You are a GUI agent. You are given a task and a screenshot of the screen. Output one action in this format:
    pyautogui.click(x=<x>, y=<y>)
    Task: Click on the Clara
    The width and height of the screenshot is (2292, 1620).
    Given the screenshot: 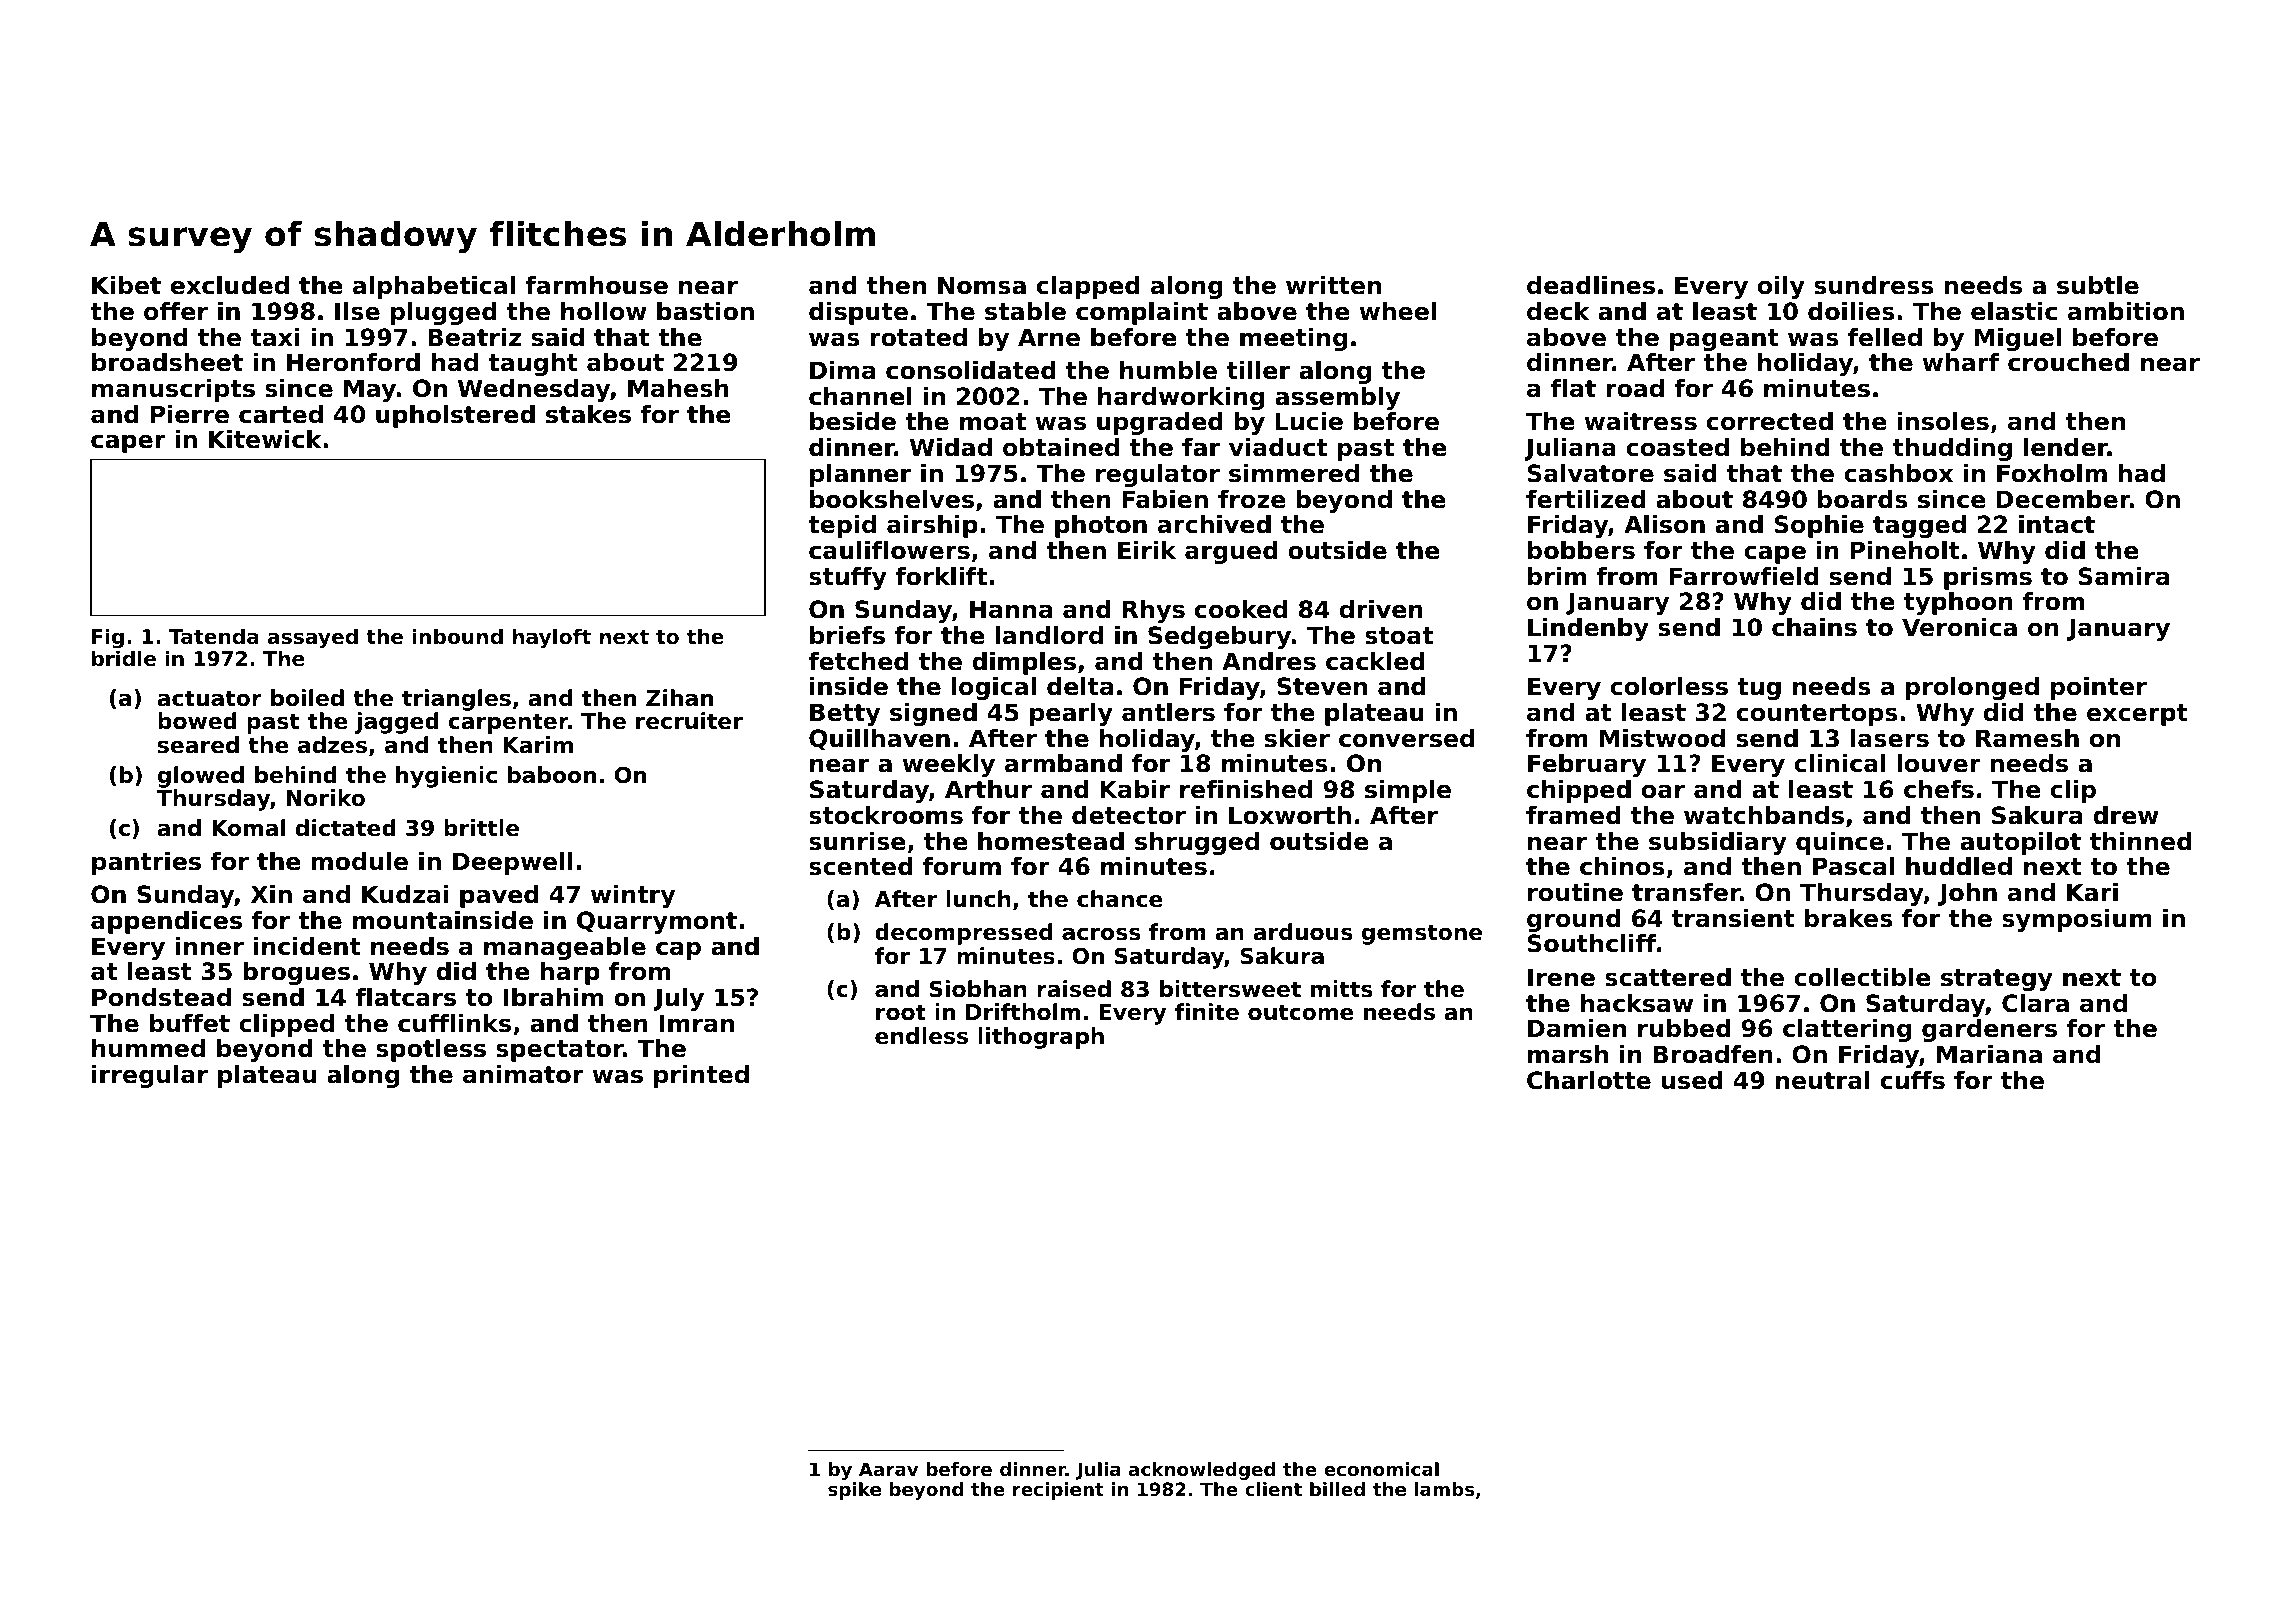 What is the action you would take?
    pyautogui.click(x=2035, y=1003)
